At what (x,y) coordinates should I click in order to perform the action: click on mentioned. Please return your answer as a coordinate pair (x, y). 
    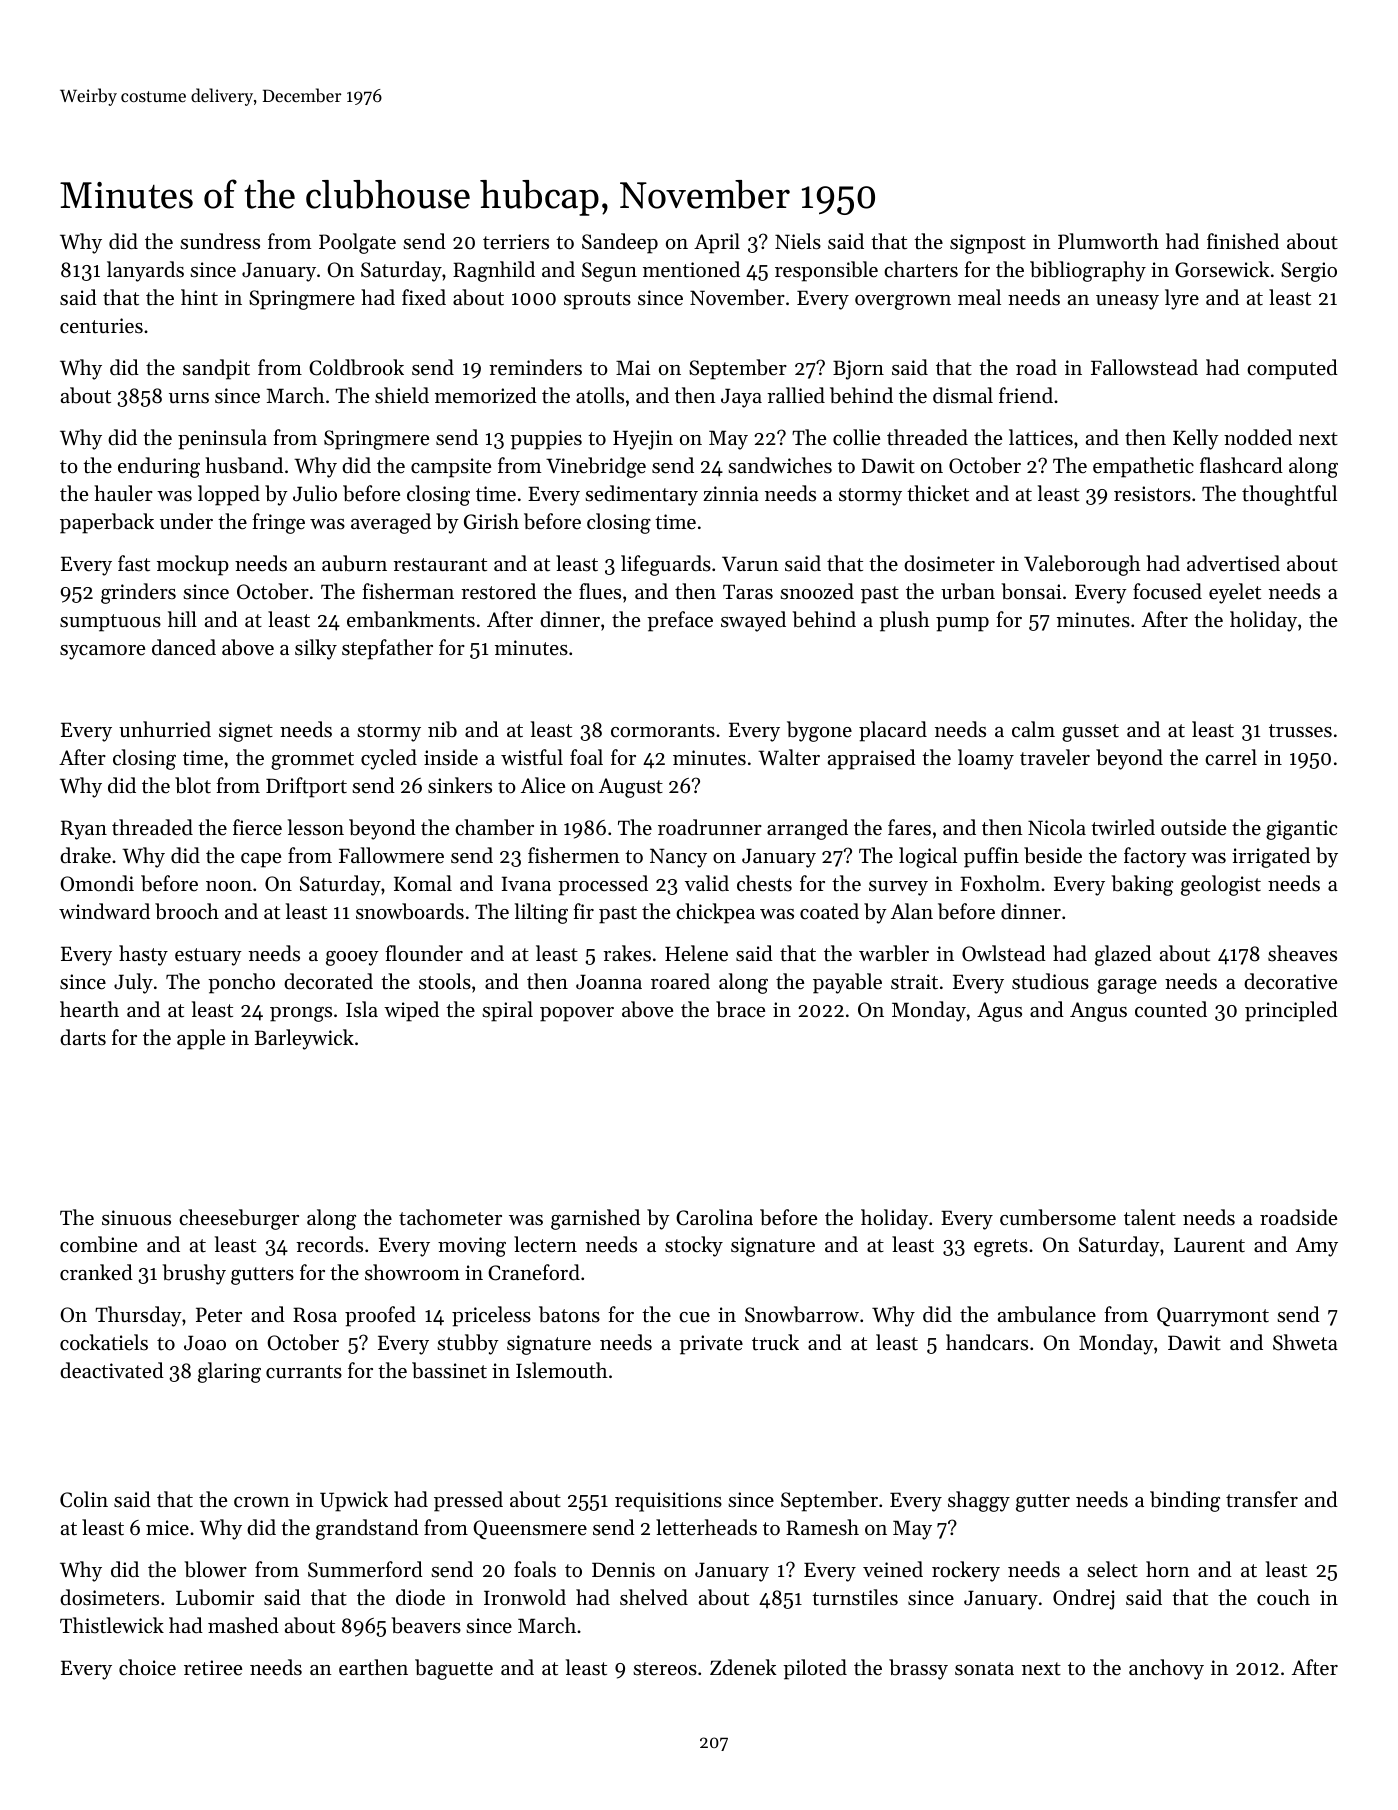
    Looking at the image, I should click on (691, 269).
